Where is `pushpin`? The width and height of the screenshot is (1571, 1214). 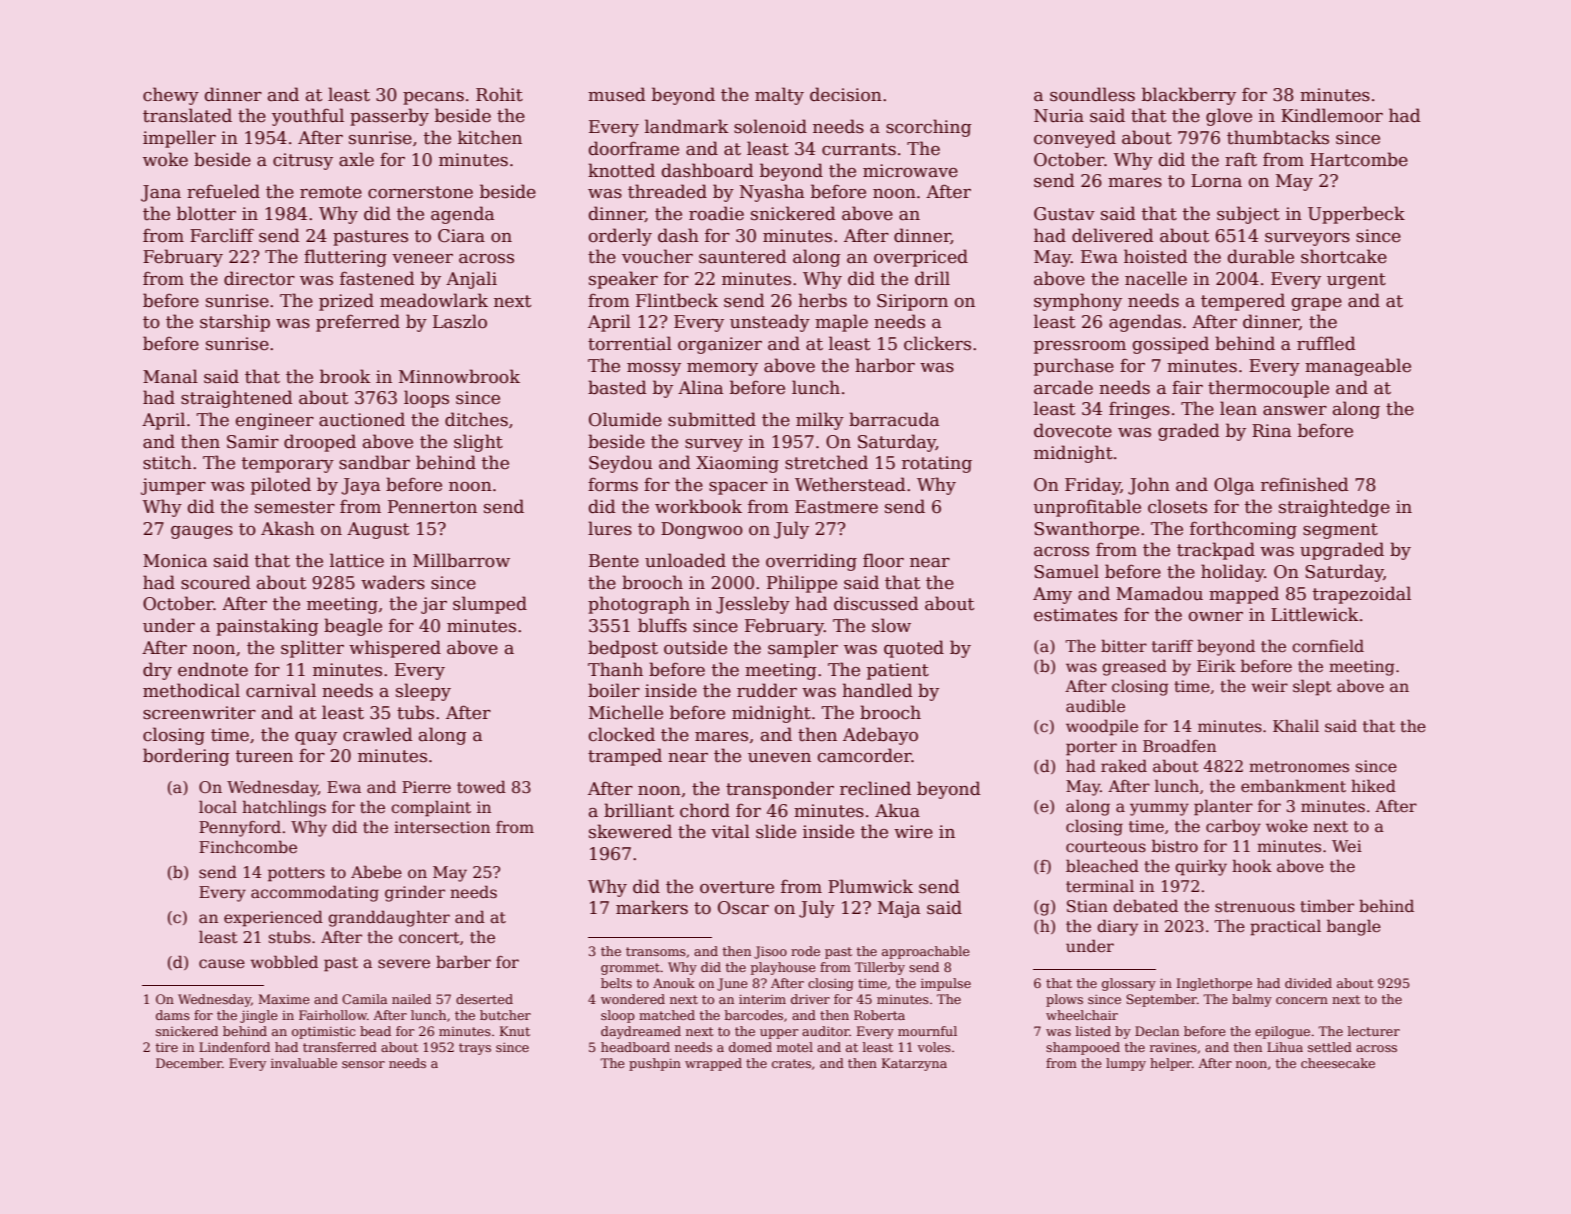
pushpin is located at coordinates (655, 1064).
